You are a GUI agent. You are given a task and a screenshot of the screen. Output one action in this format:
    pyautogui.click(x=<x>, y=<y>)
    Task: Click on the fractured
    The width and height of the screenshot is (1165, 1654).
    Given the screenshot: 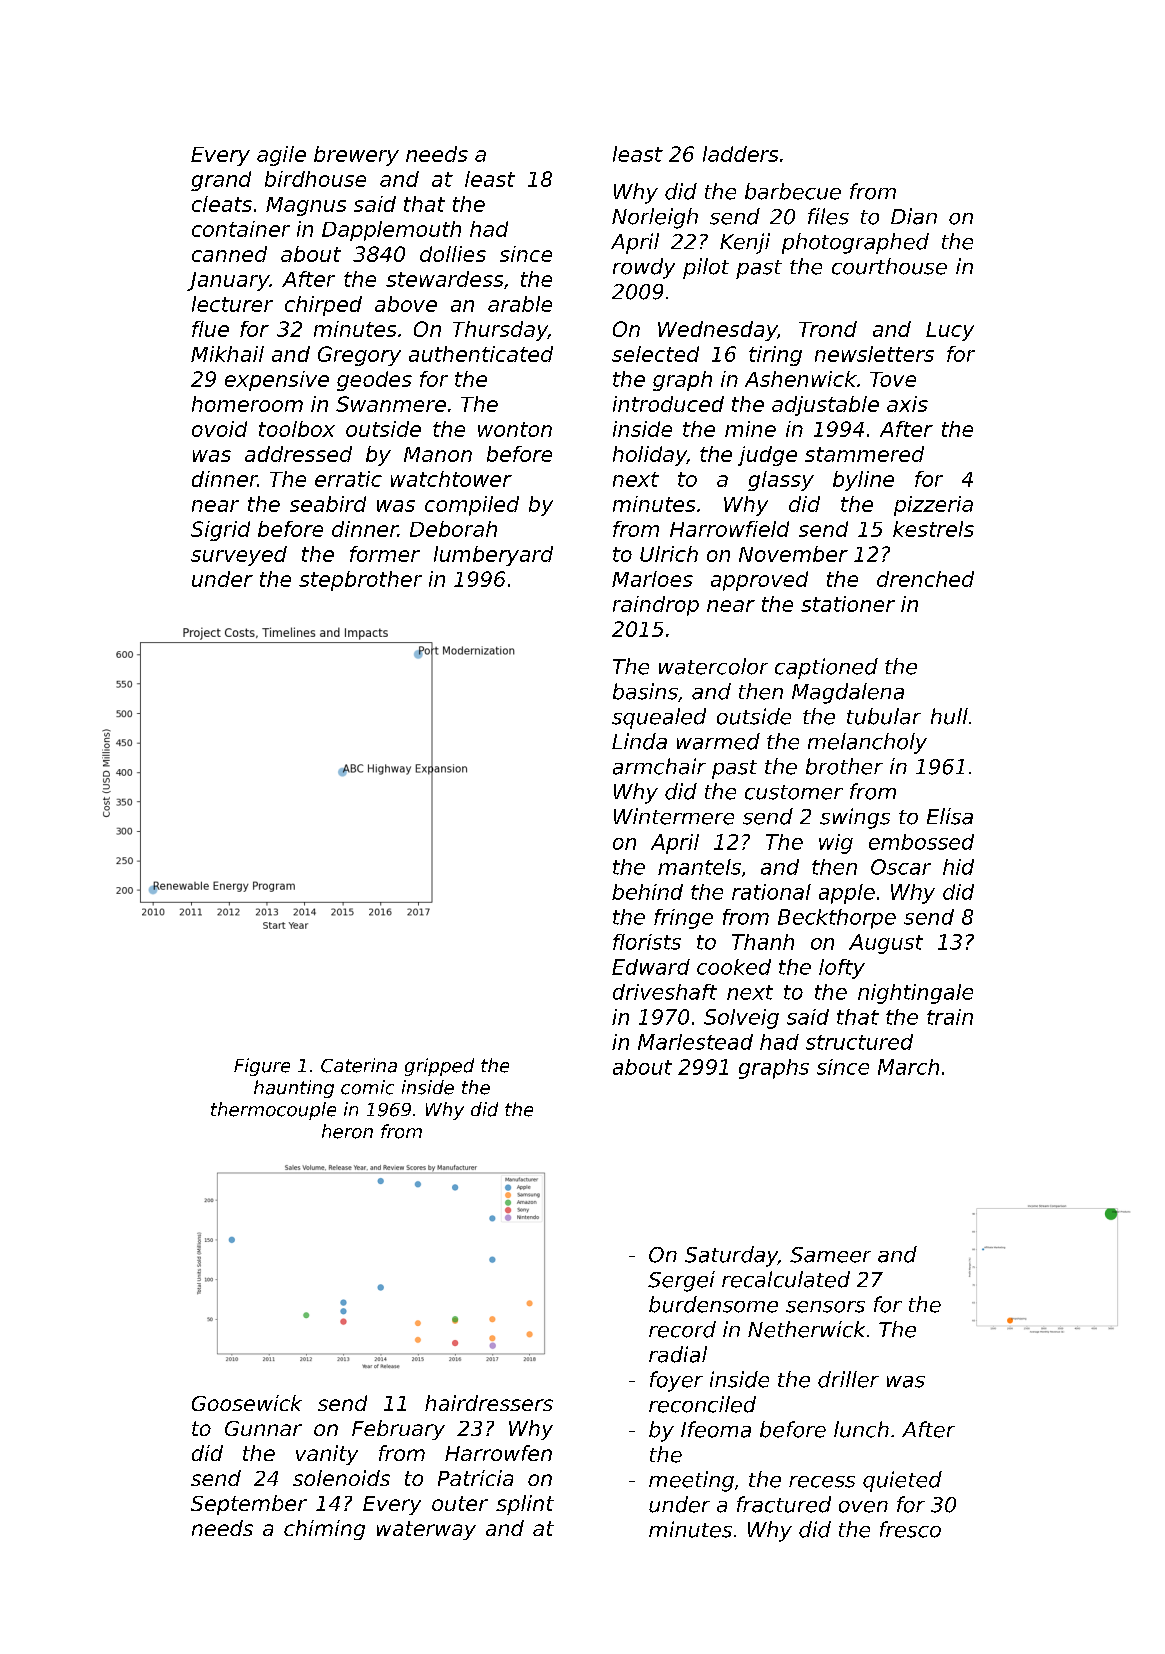 What is the action you would take?
    pyautogui.click(x=784, y=1504)
